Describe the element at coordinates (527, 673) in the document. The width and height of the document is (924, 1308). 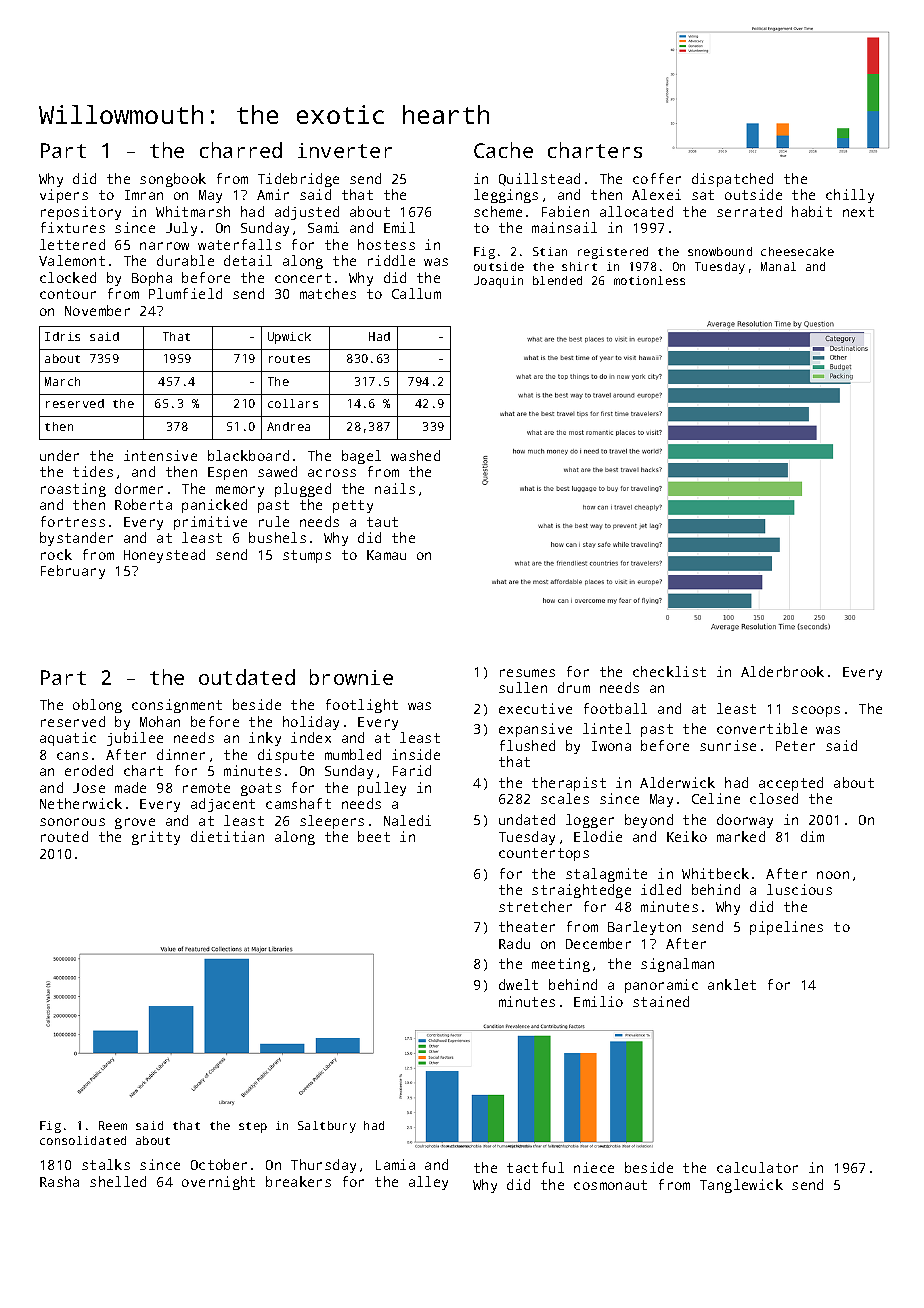
I see `resumes` at that location.
